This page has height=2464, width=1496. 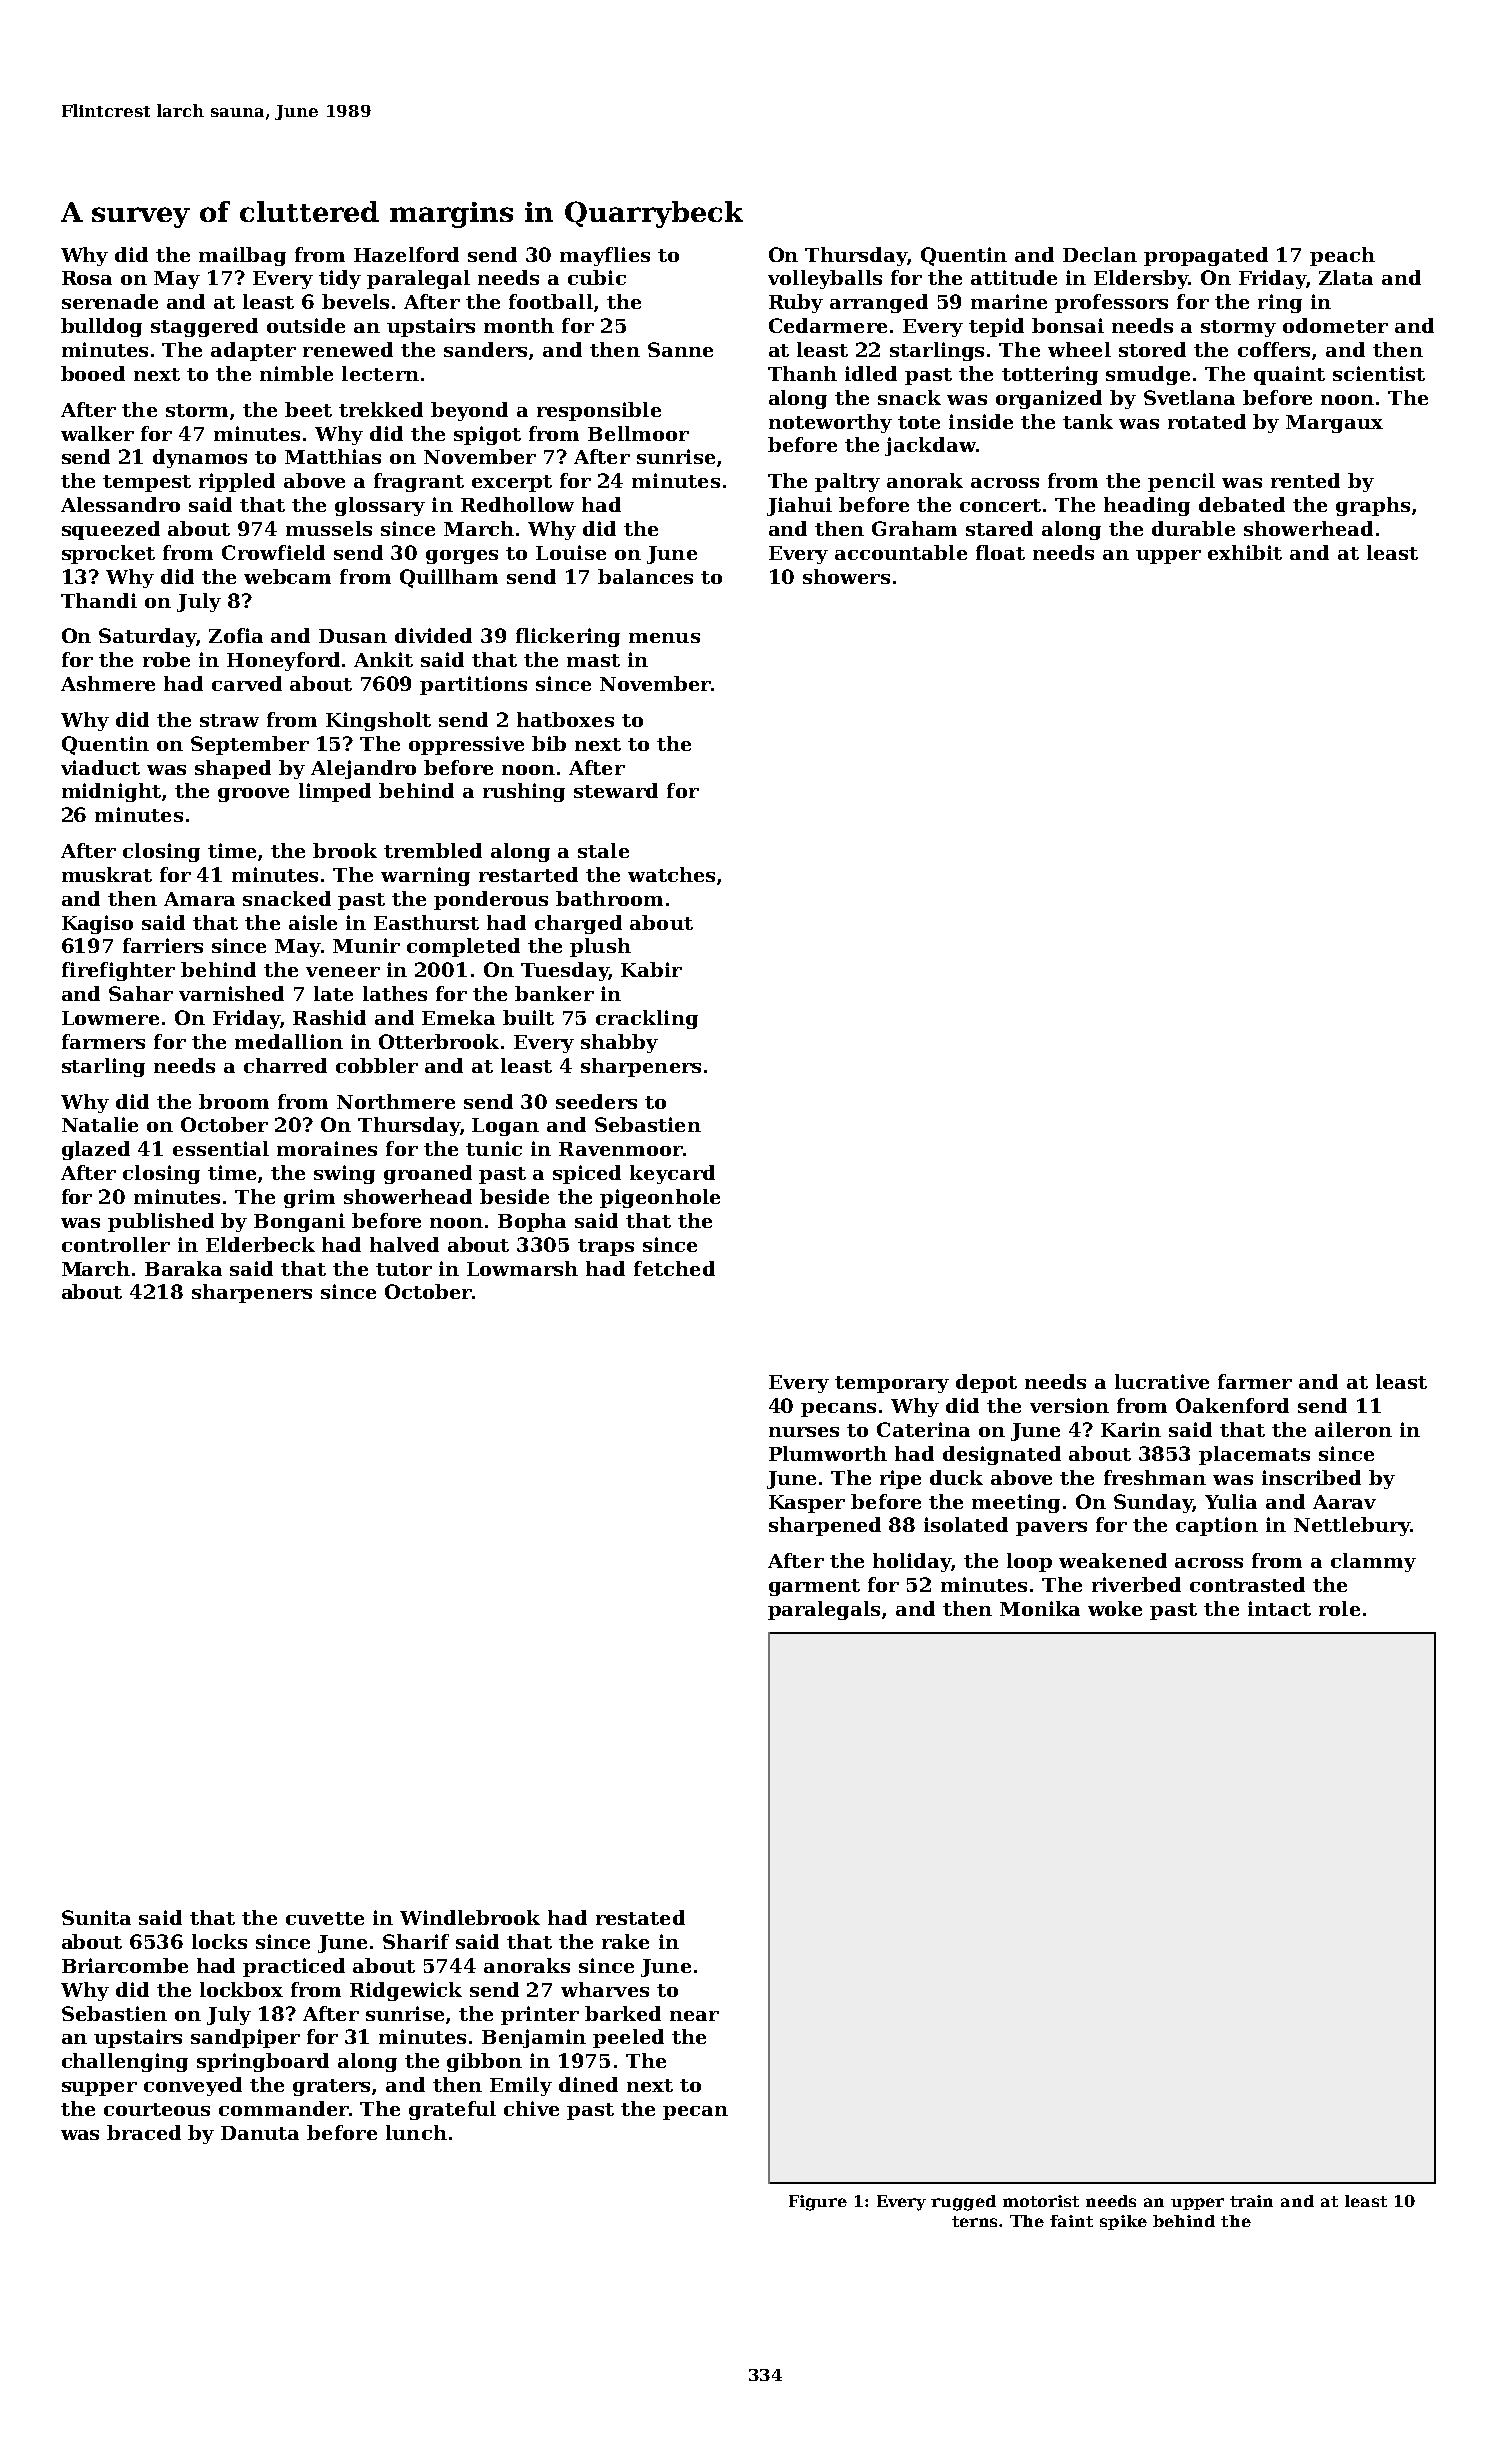 What do you see at coordinates (242, 256) in the page?
I see `mailbag` at bounding box center [242, 256].
